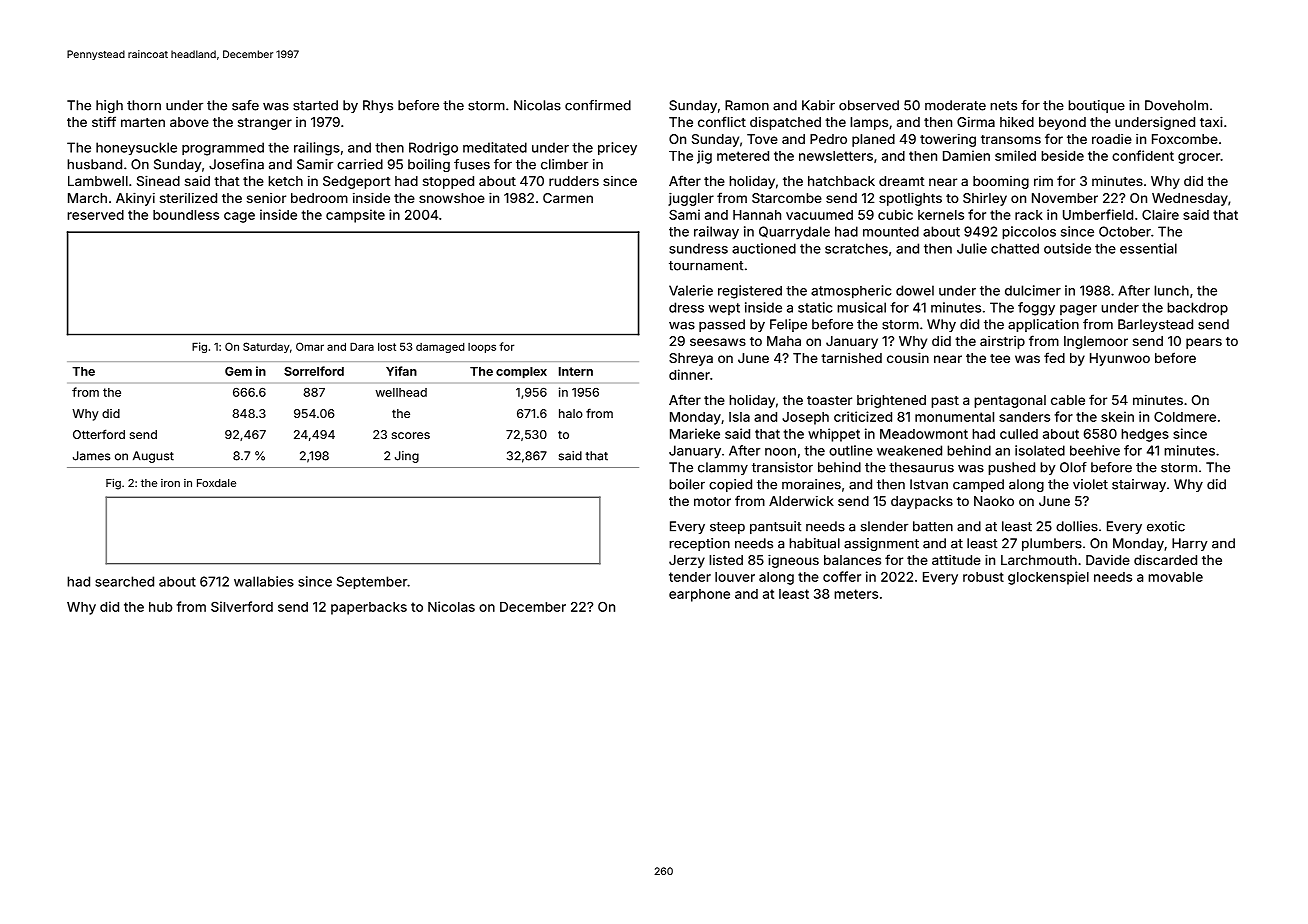 The image size is (1308, 924). Describe the element at coordinates (1052, 544) in the screenshot. I see `plumbers` at that location.
